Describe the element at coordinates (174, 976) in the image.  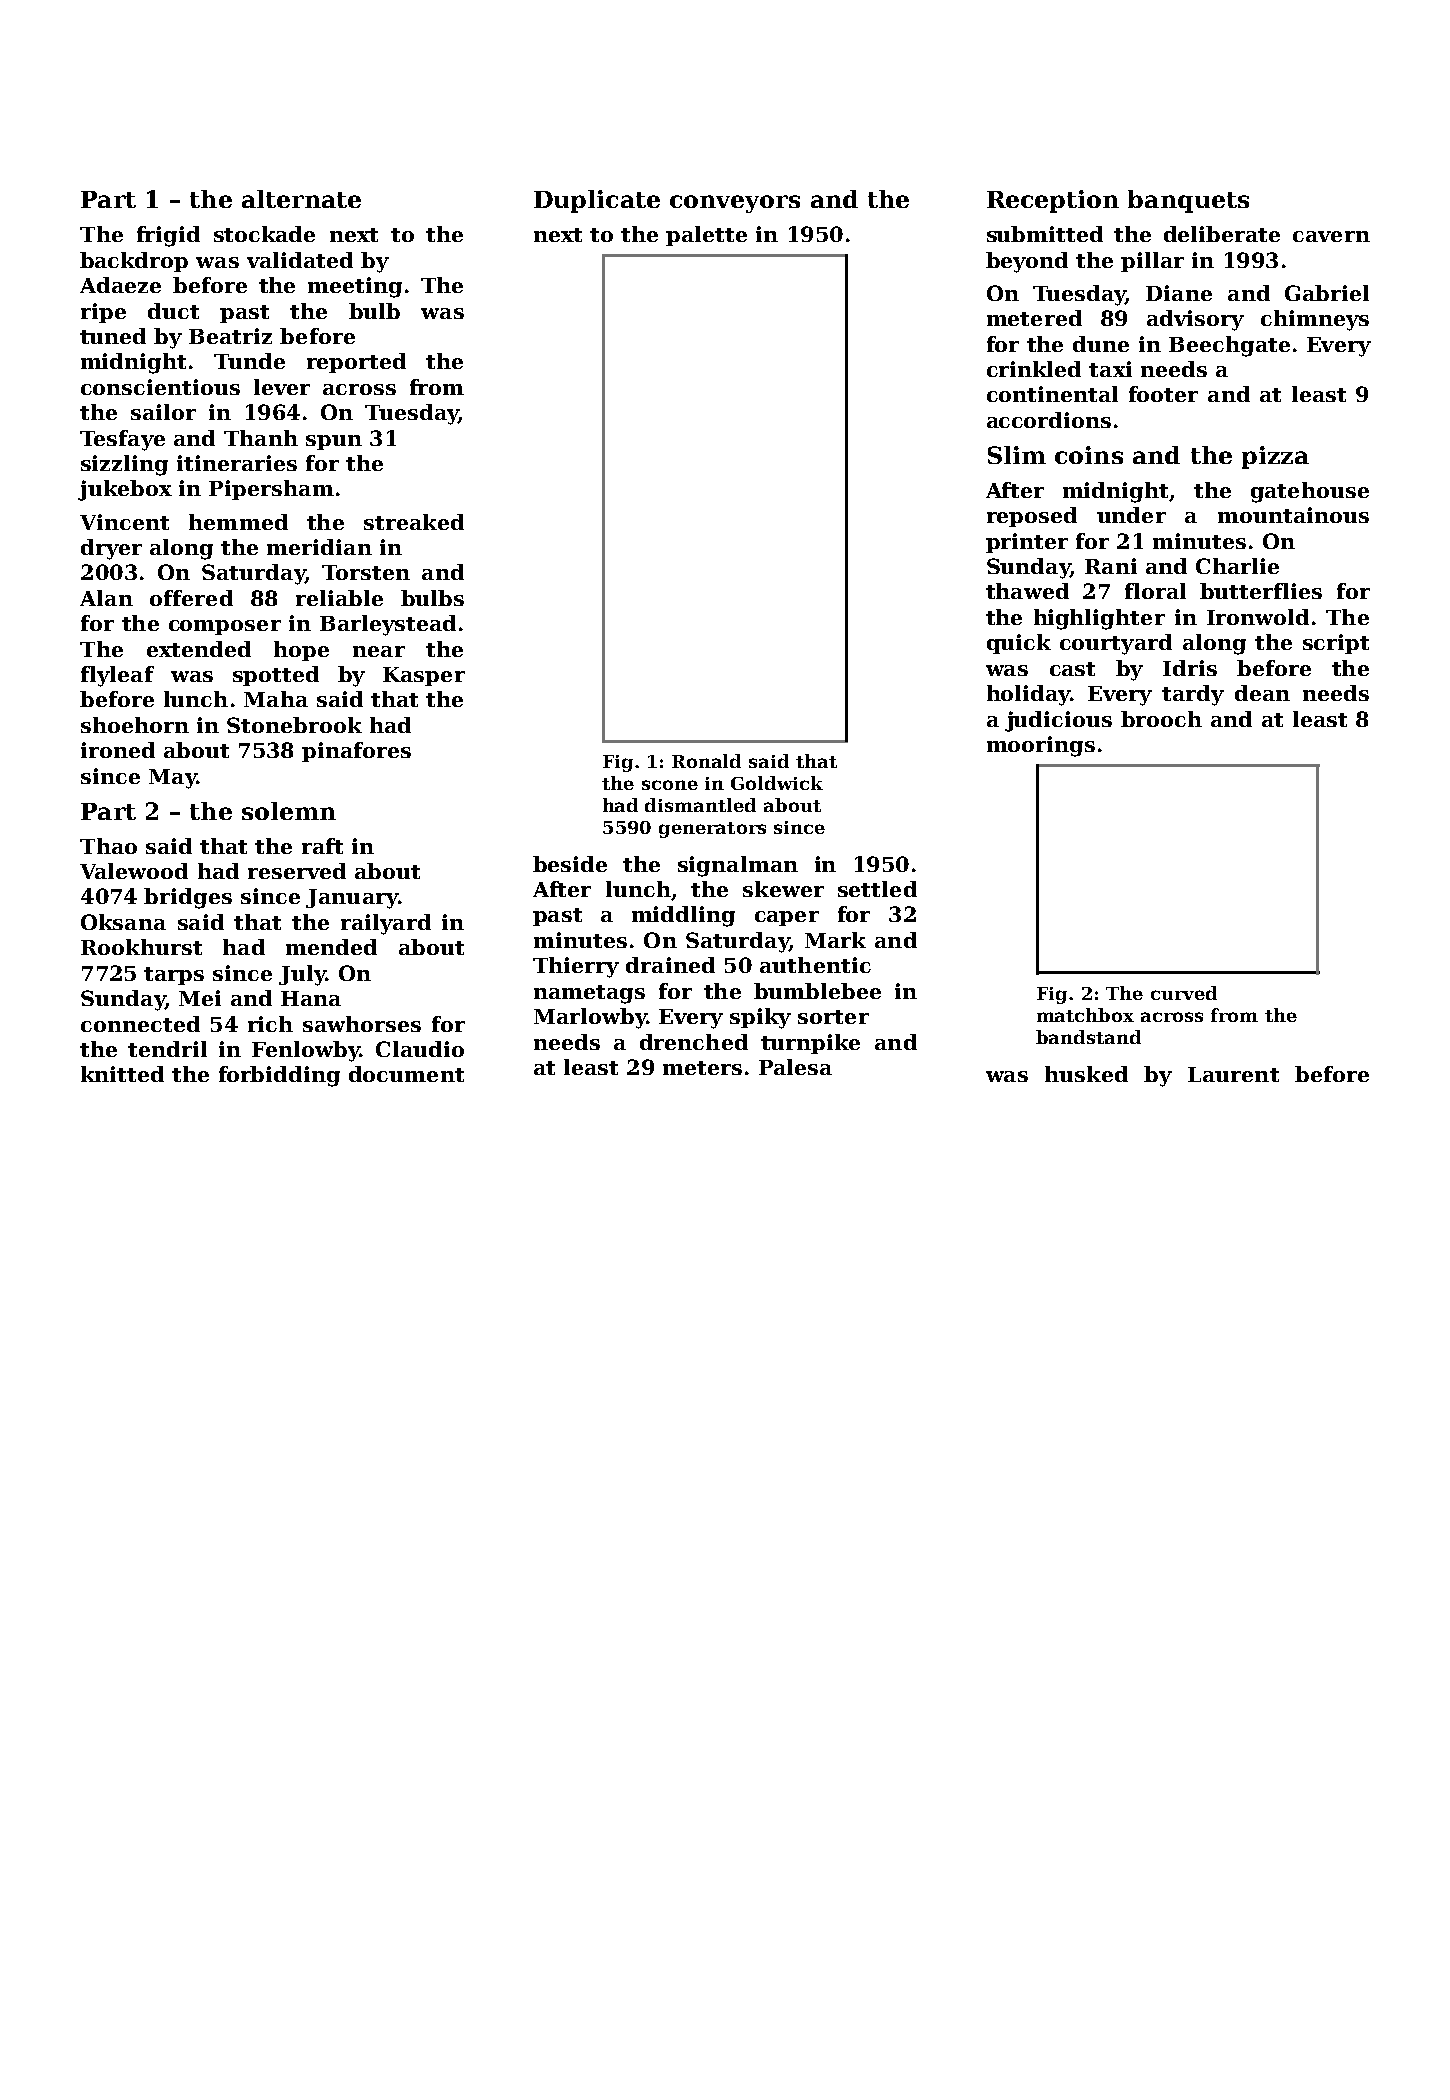
I see `tarps` at that location.
